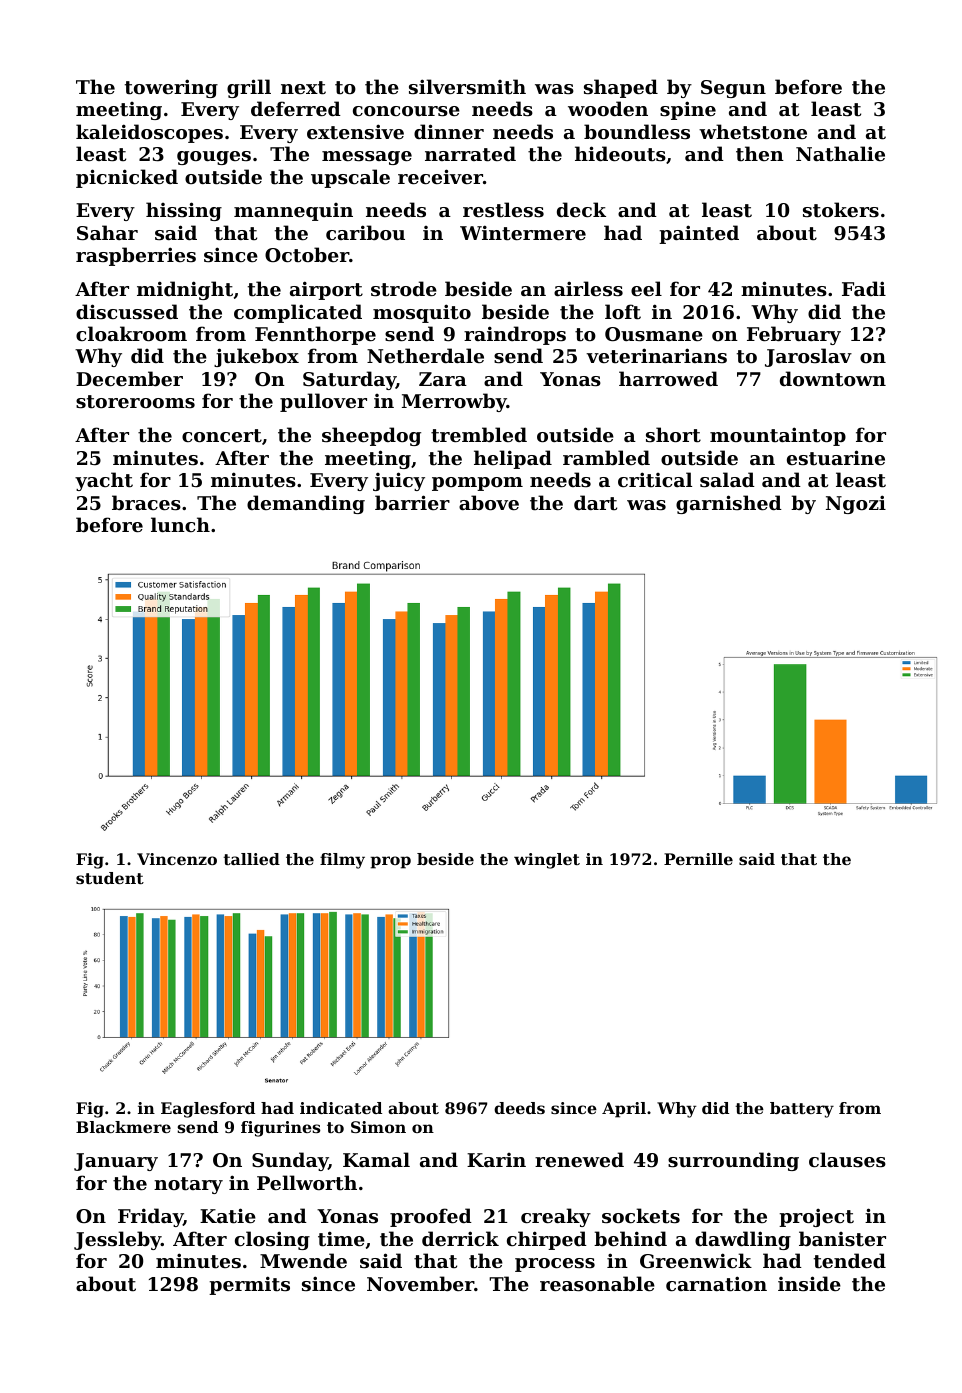 The image size is (962, 1393). I want to click on Segun, so click(733, 89).
